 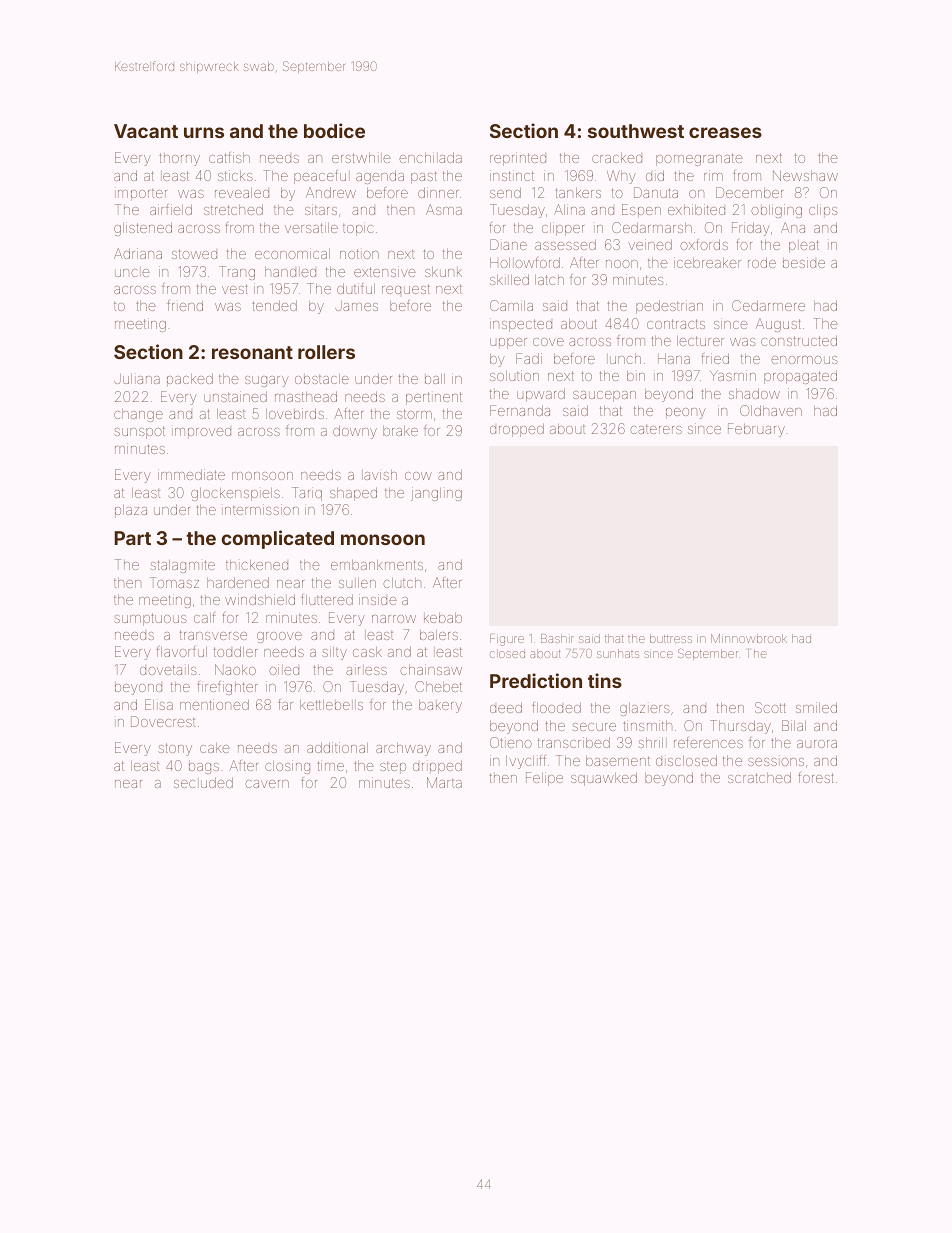 What do you see at coordinates (393, 768) in the document?
I see `step` at bounding box center [393, 768].
